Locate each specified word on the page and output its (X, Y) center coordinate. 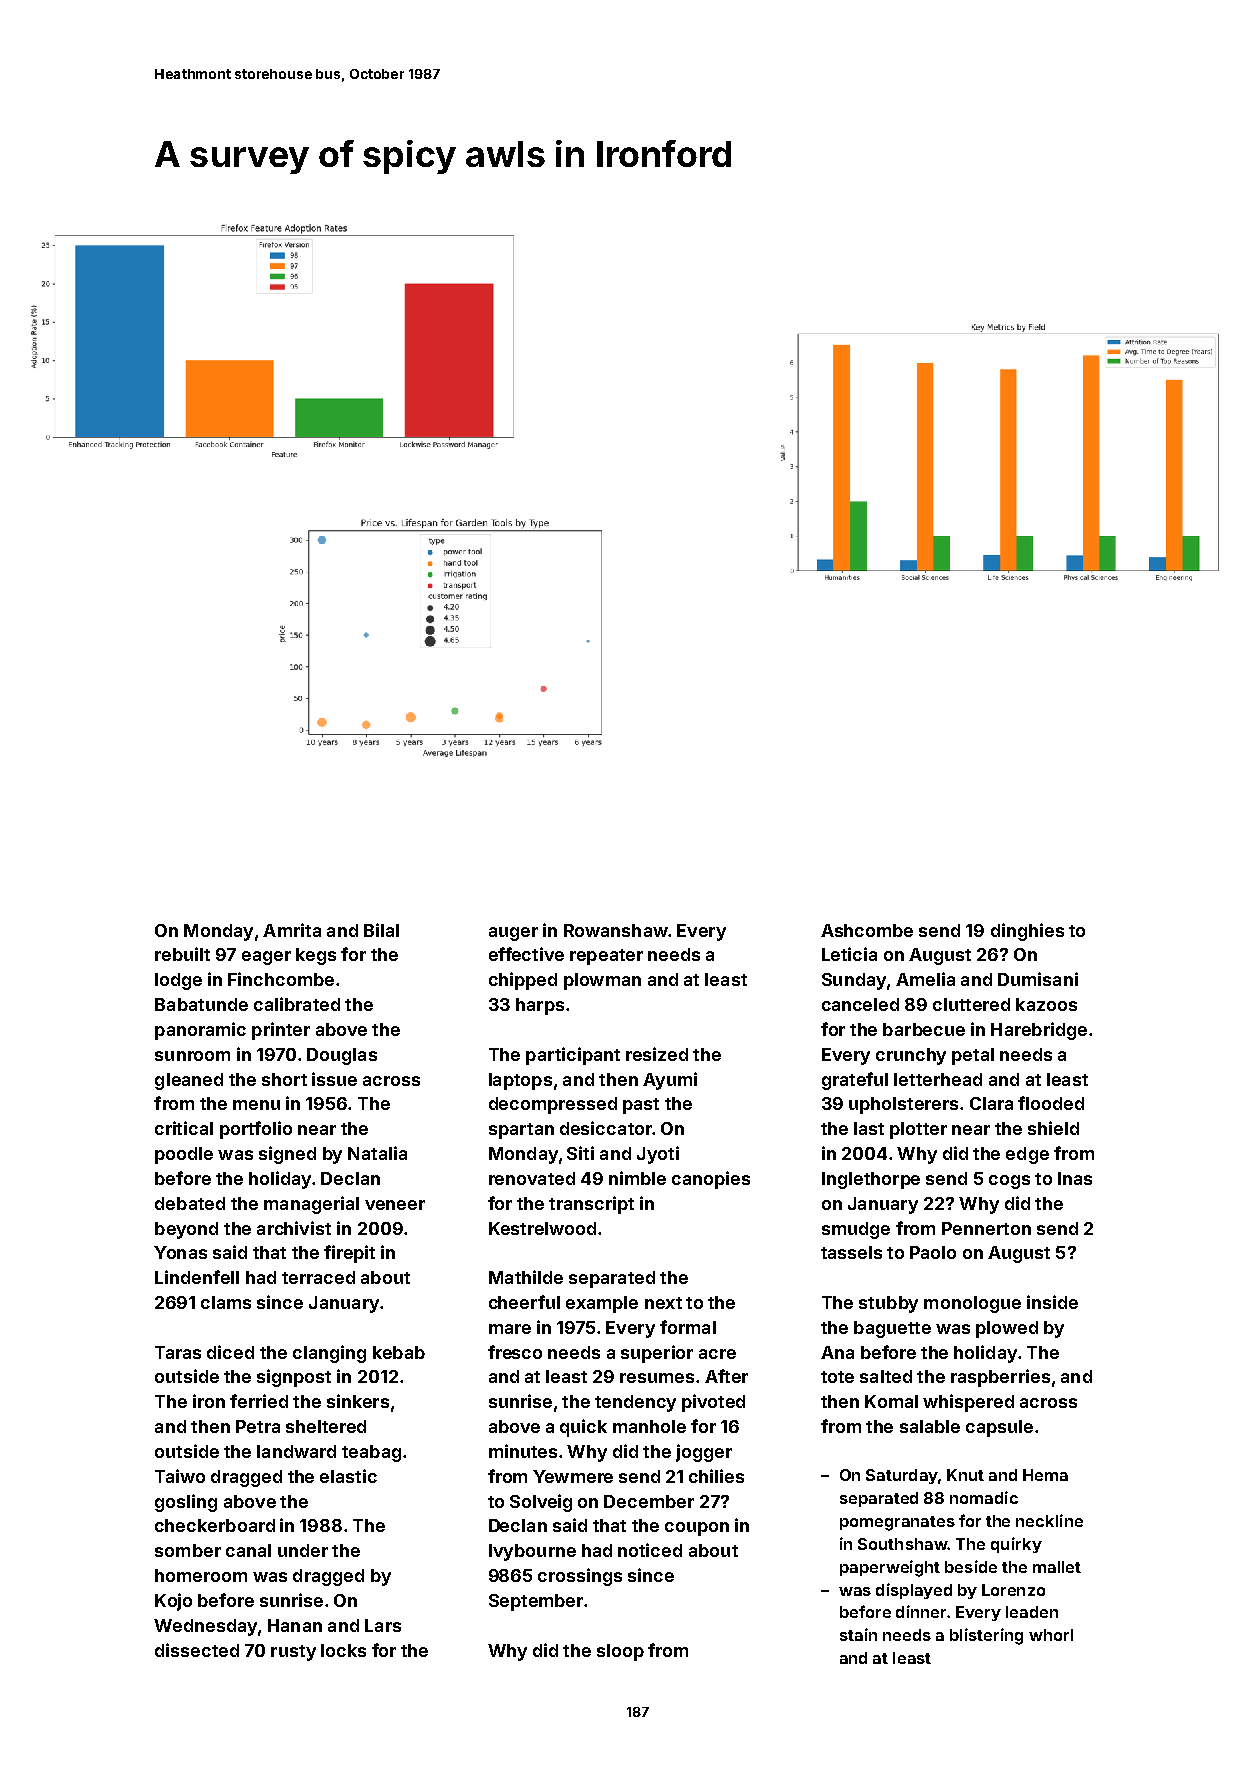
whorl (1051, 1635)
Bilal (381, 930)
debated (190, 1203)
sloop (620, 1652)
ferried (259, 1401)
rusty (293, 1653)
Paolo (933, 1252)
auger (513, 934)
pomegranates (897, 1523)
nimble (637, 1178)
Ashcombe (867, 930)
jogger (704, 1453)
